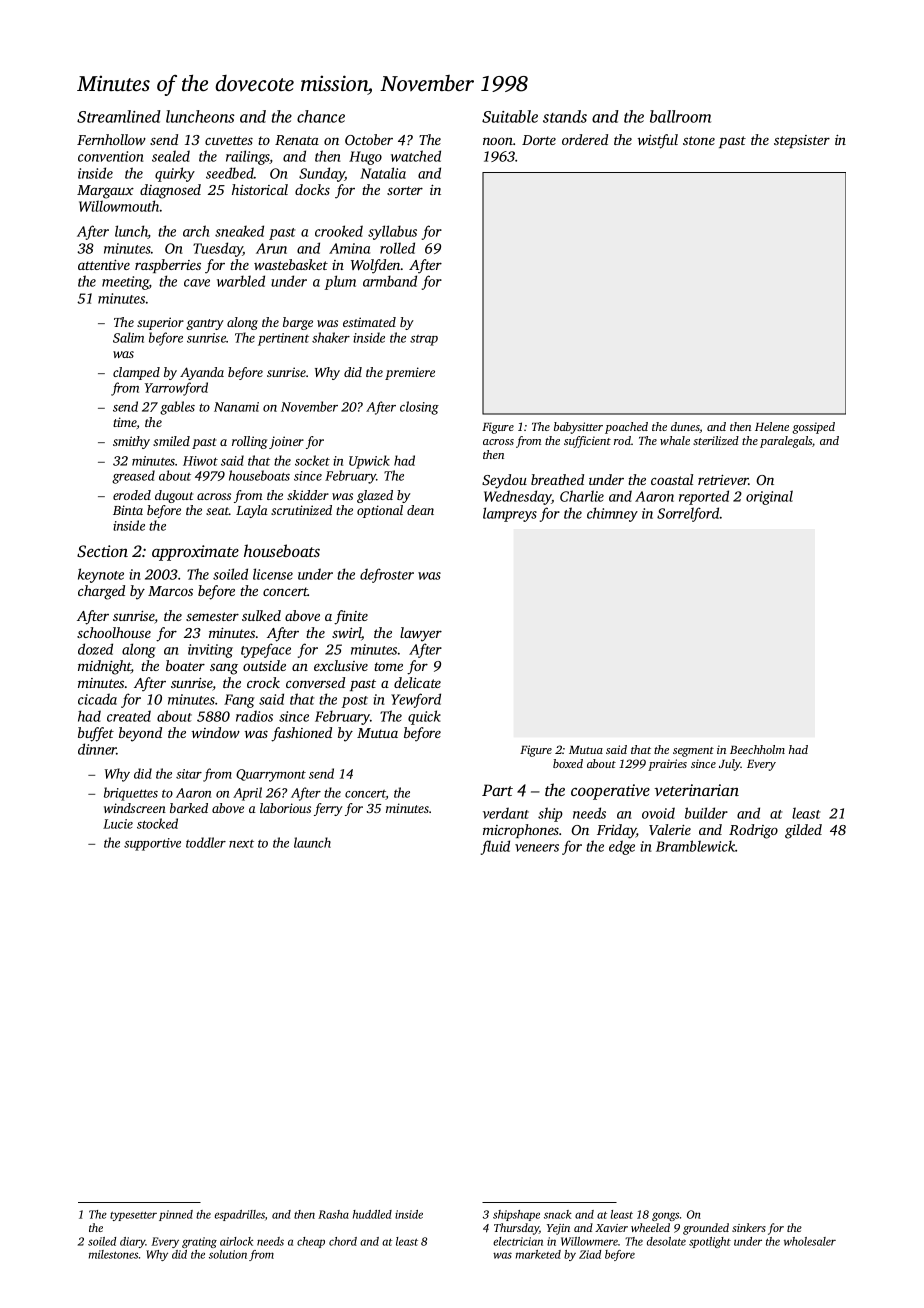 The height and width of the document is (1308, 924). Describe the element at coordinates (387, 575) in the document. I see `defroster` at that location.
